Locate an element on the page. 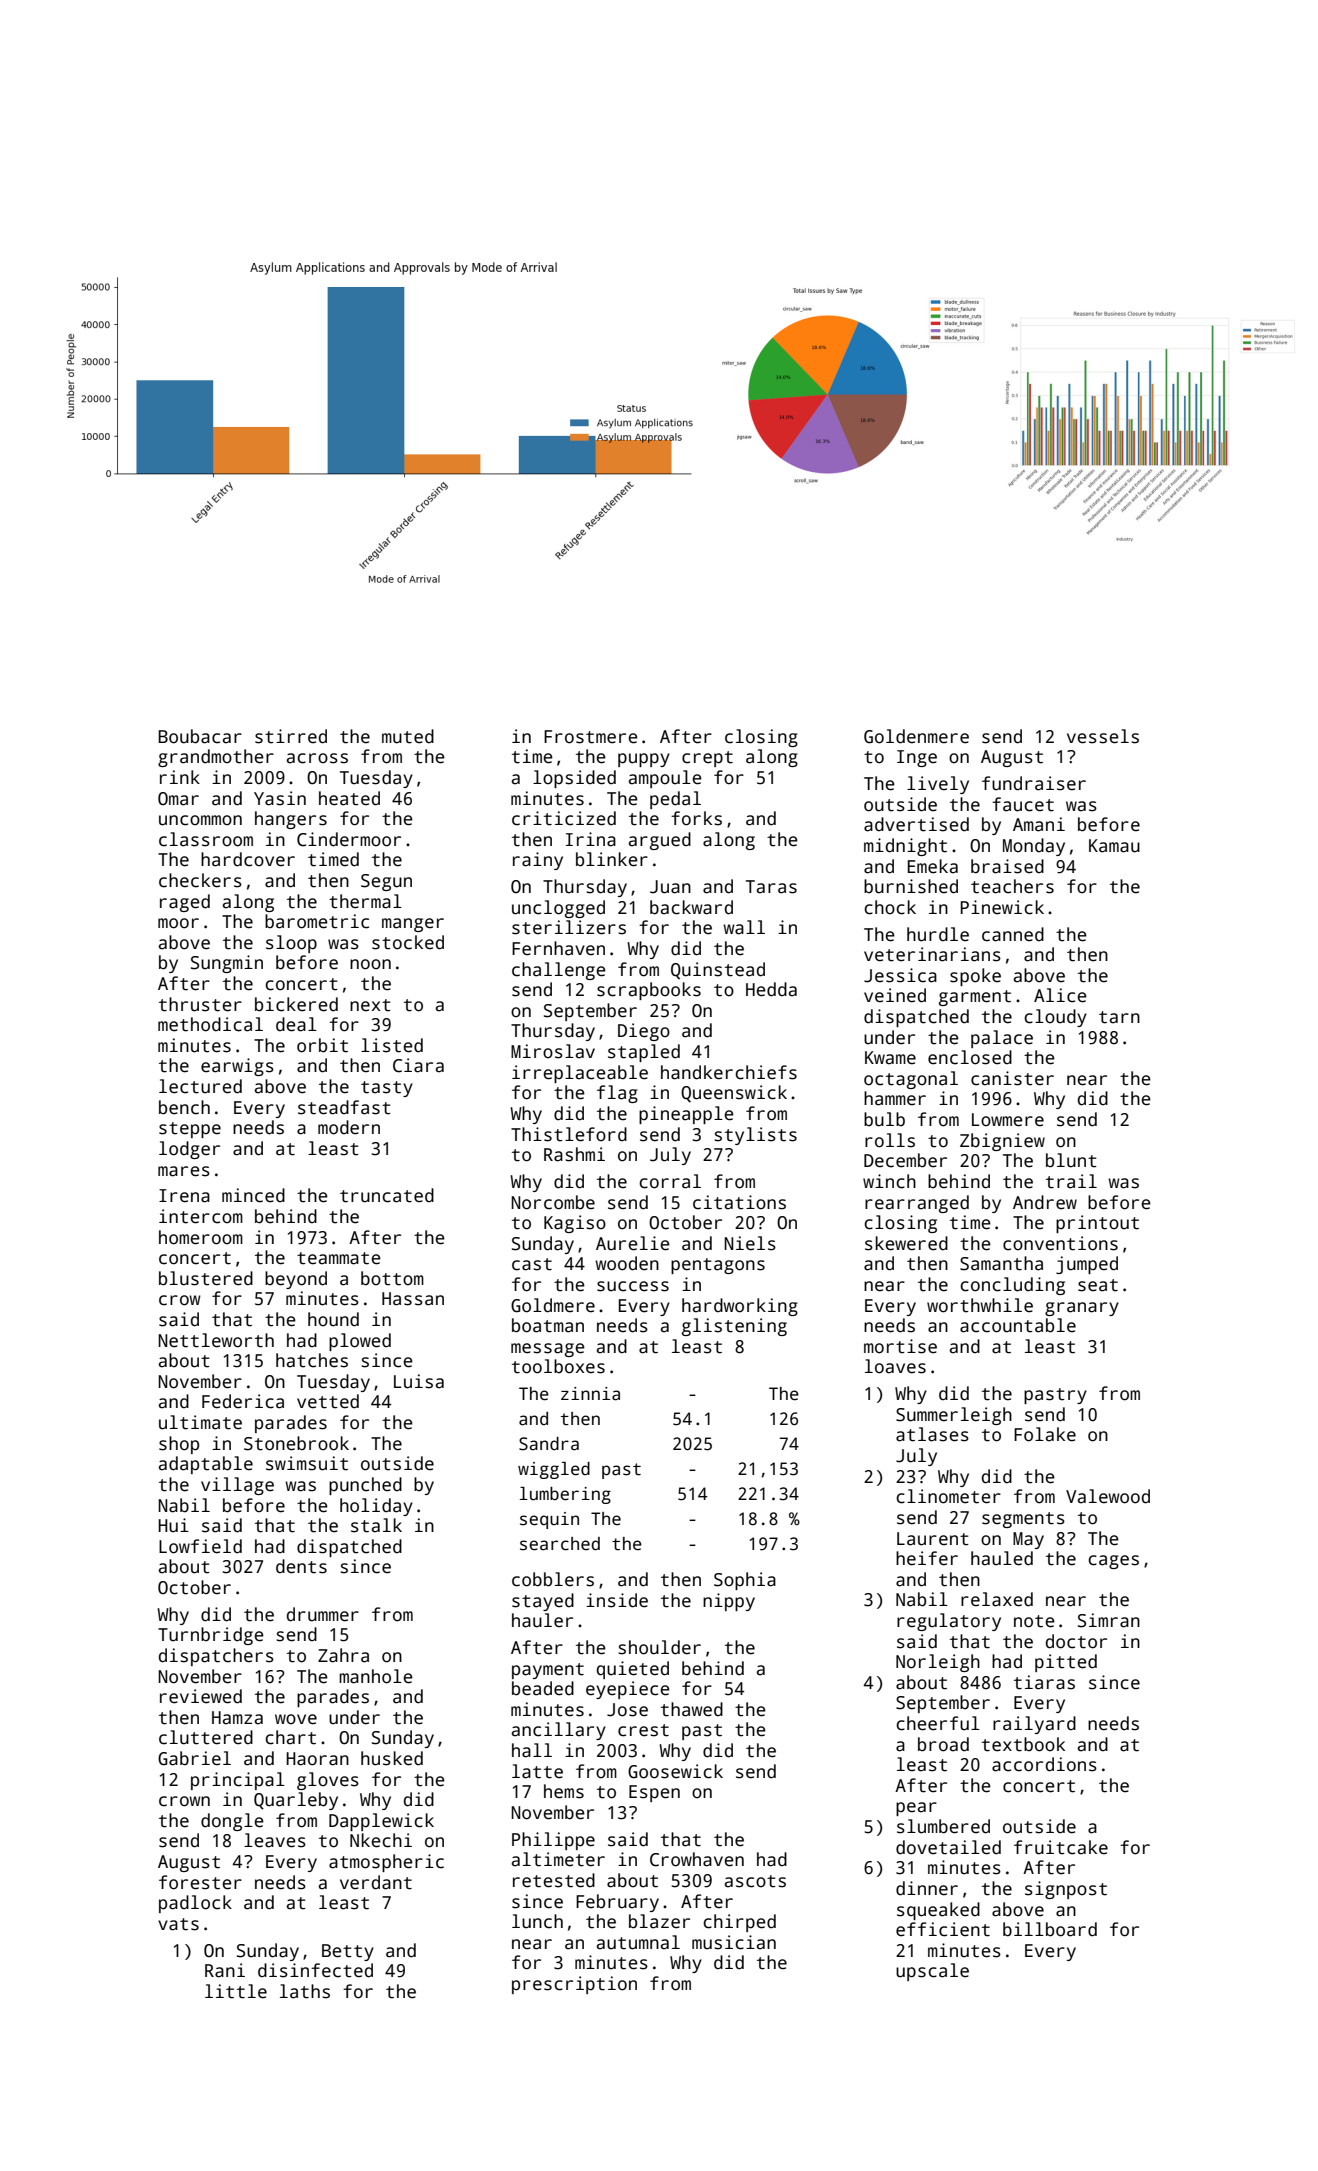  ascots is located at coordinates (755, 1881).
